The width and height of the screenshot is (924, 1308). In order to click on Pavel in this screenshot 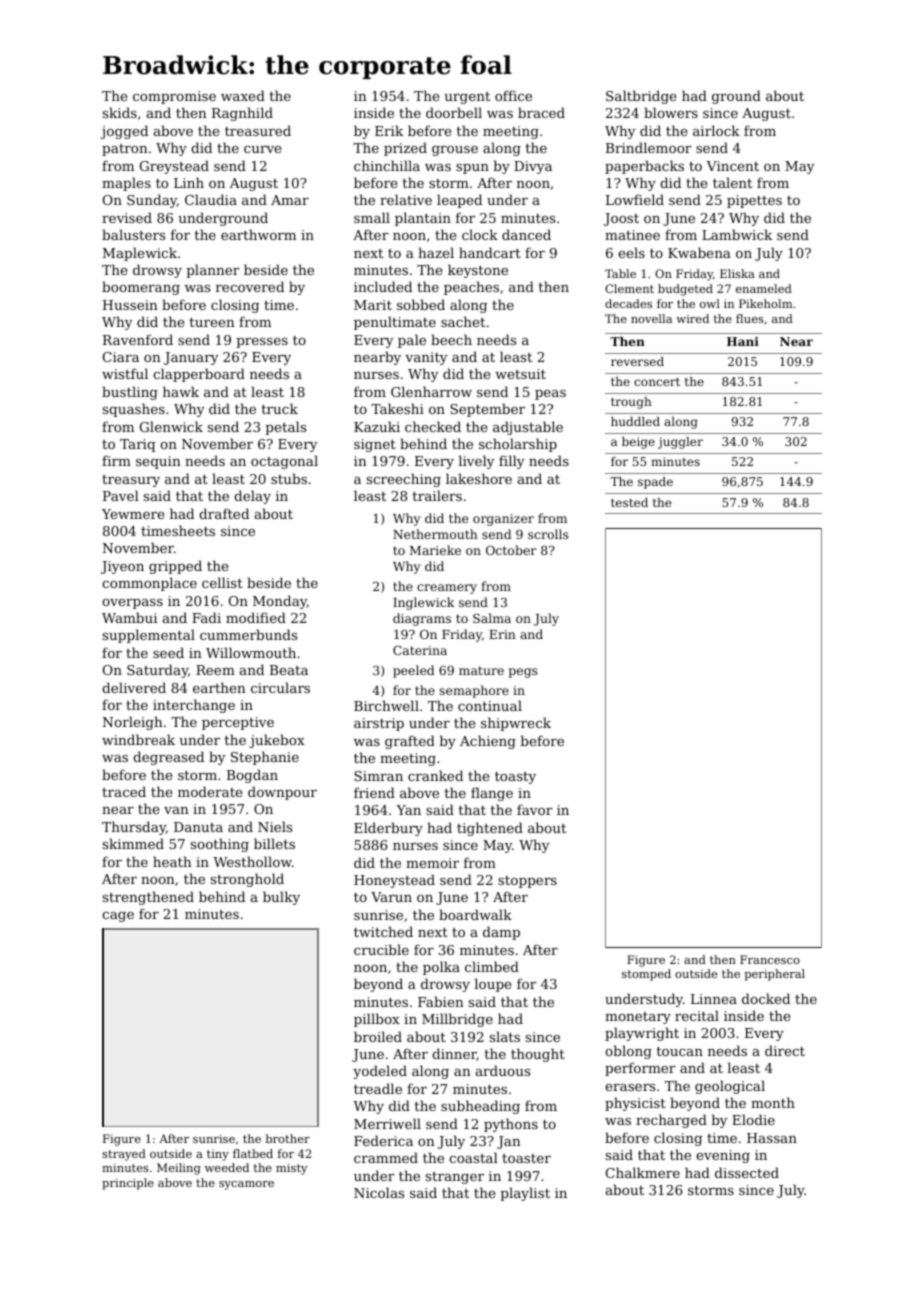, I will do `click(121, 495)`.
